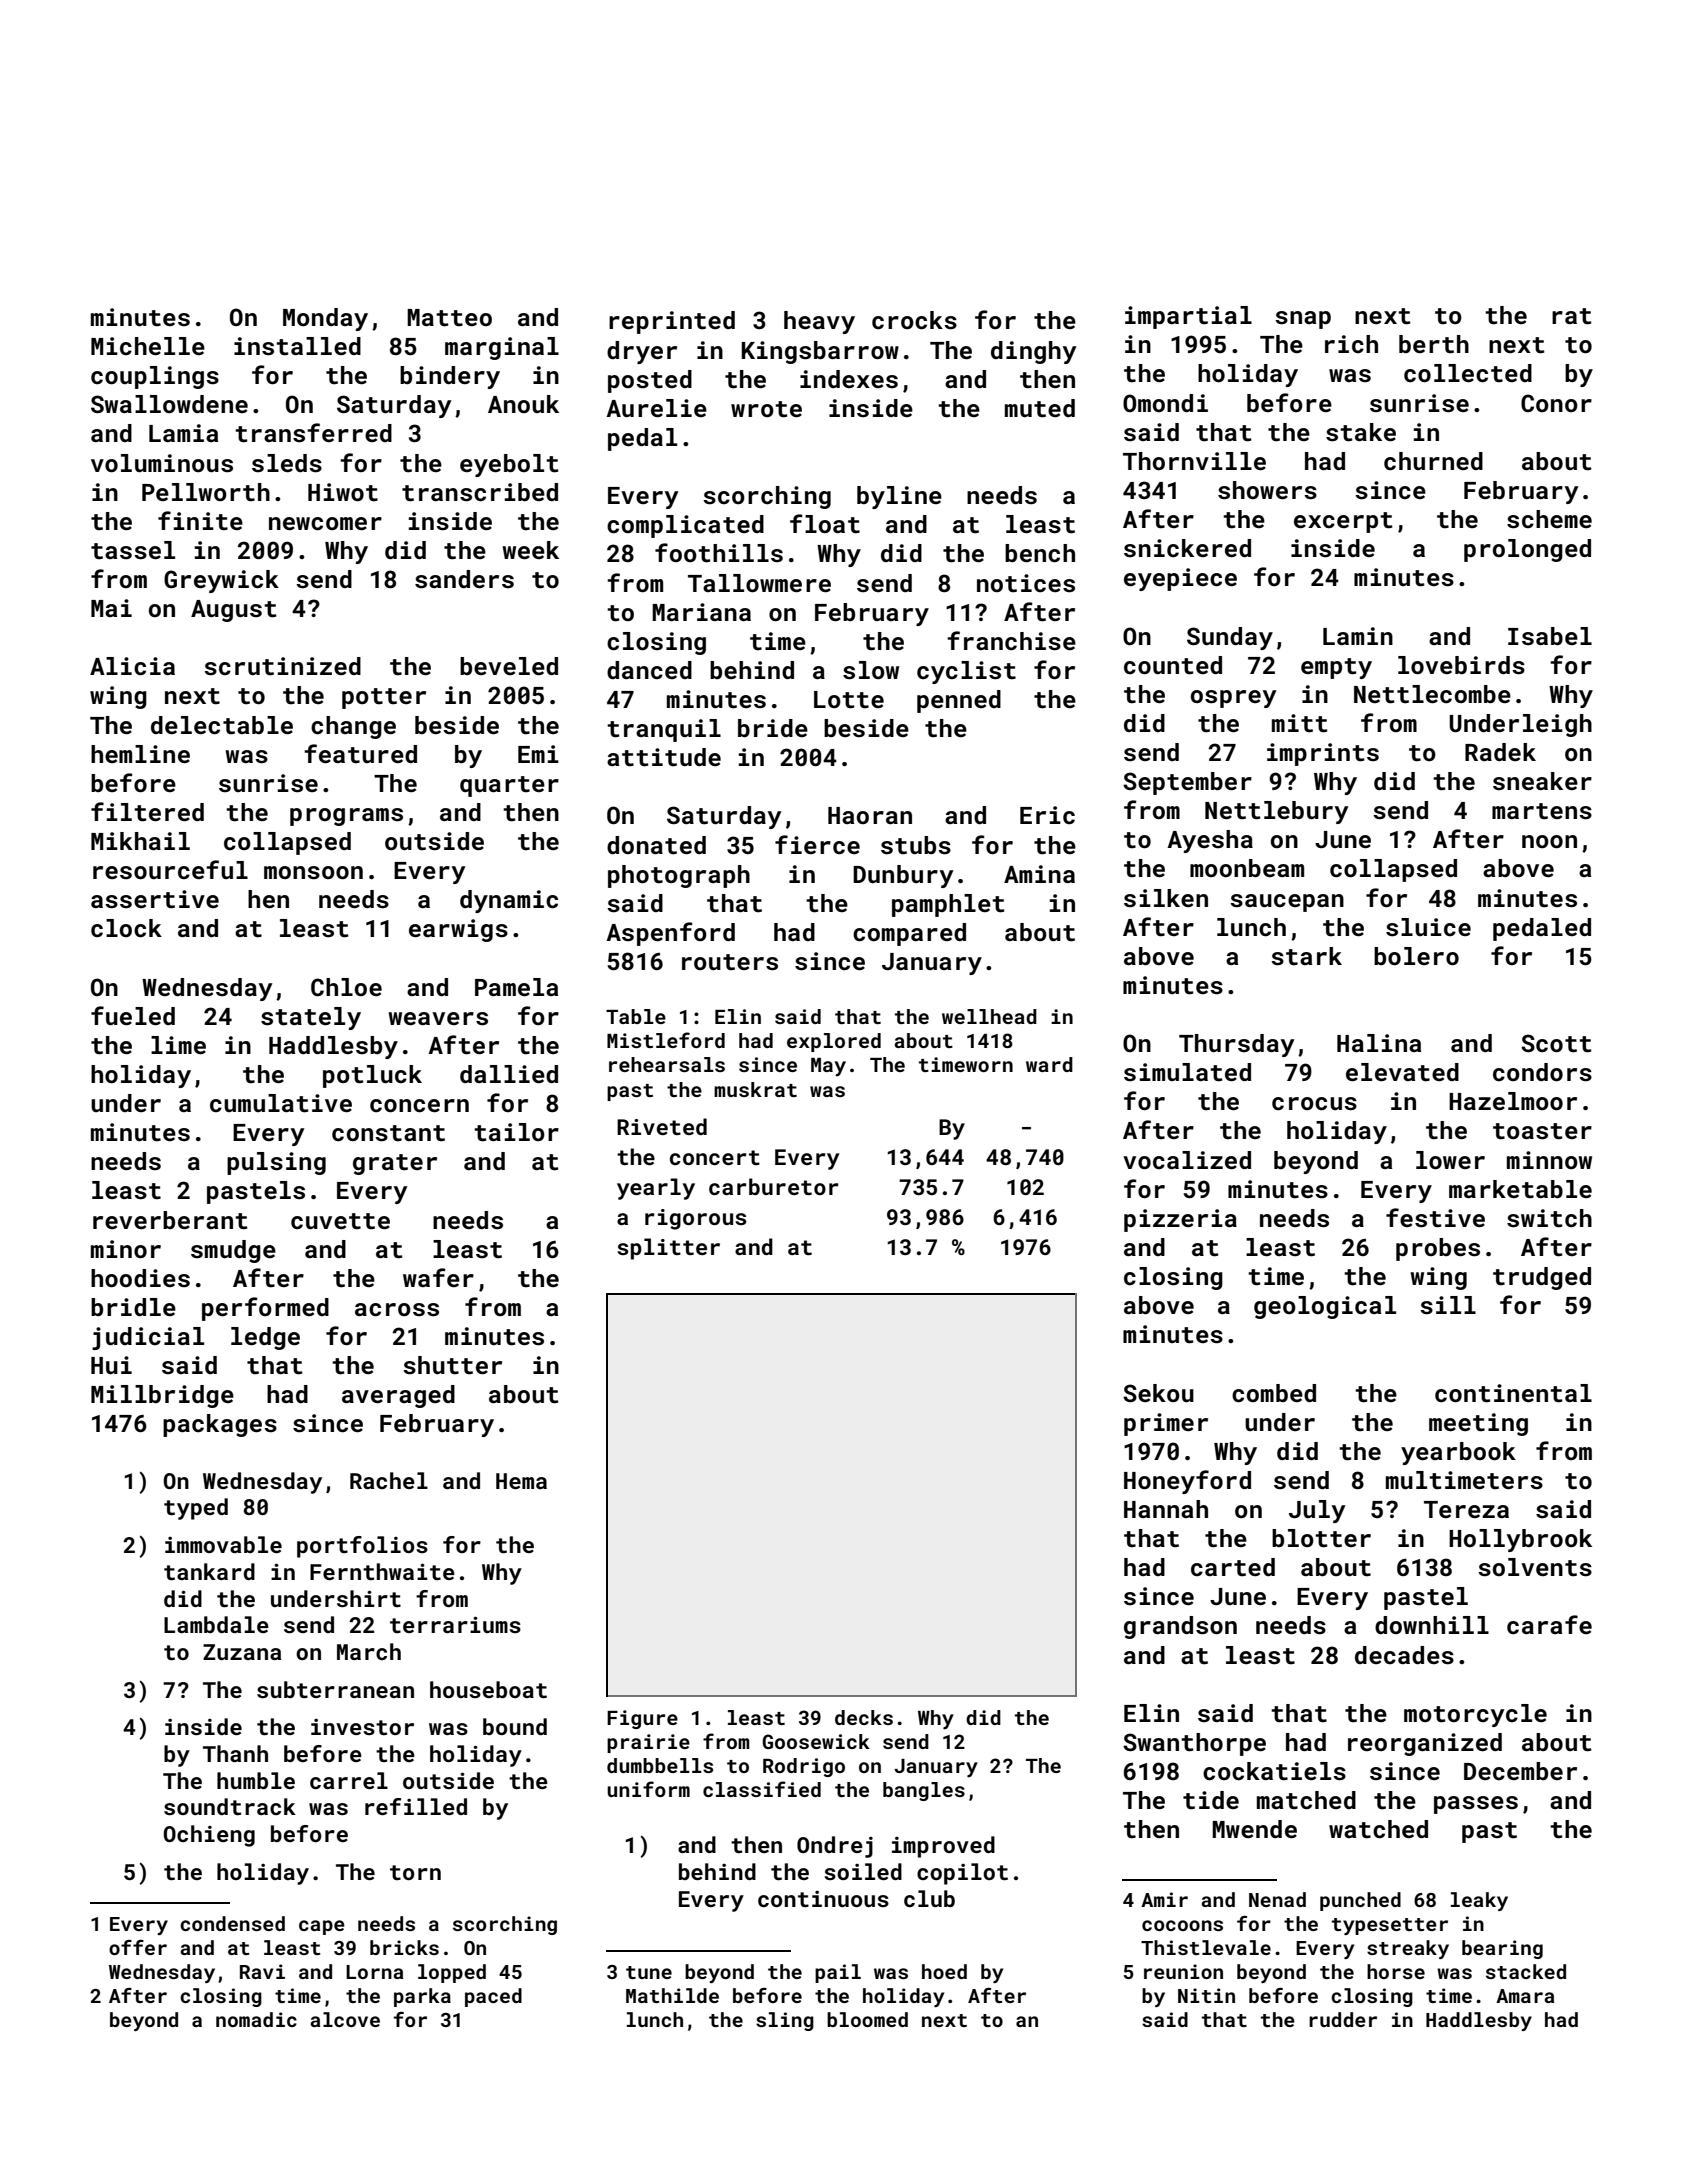  What do you see at coordinates (196, 1509) in the image?
I see `typed` at bounding box center [196, 1509].
